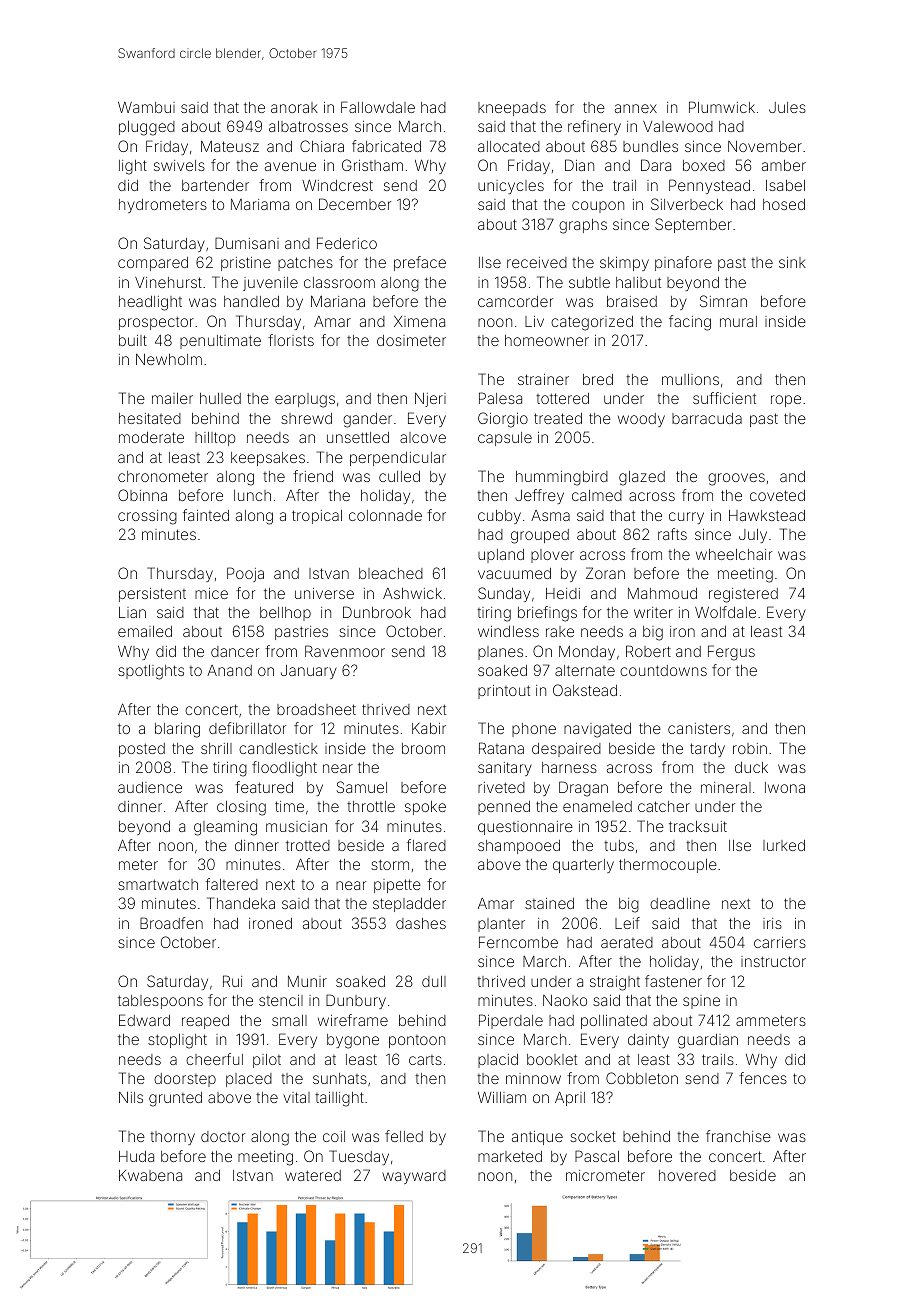 The image size is (924, 1308). I want to click on watered, so click(313, 1175).
